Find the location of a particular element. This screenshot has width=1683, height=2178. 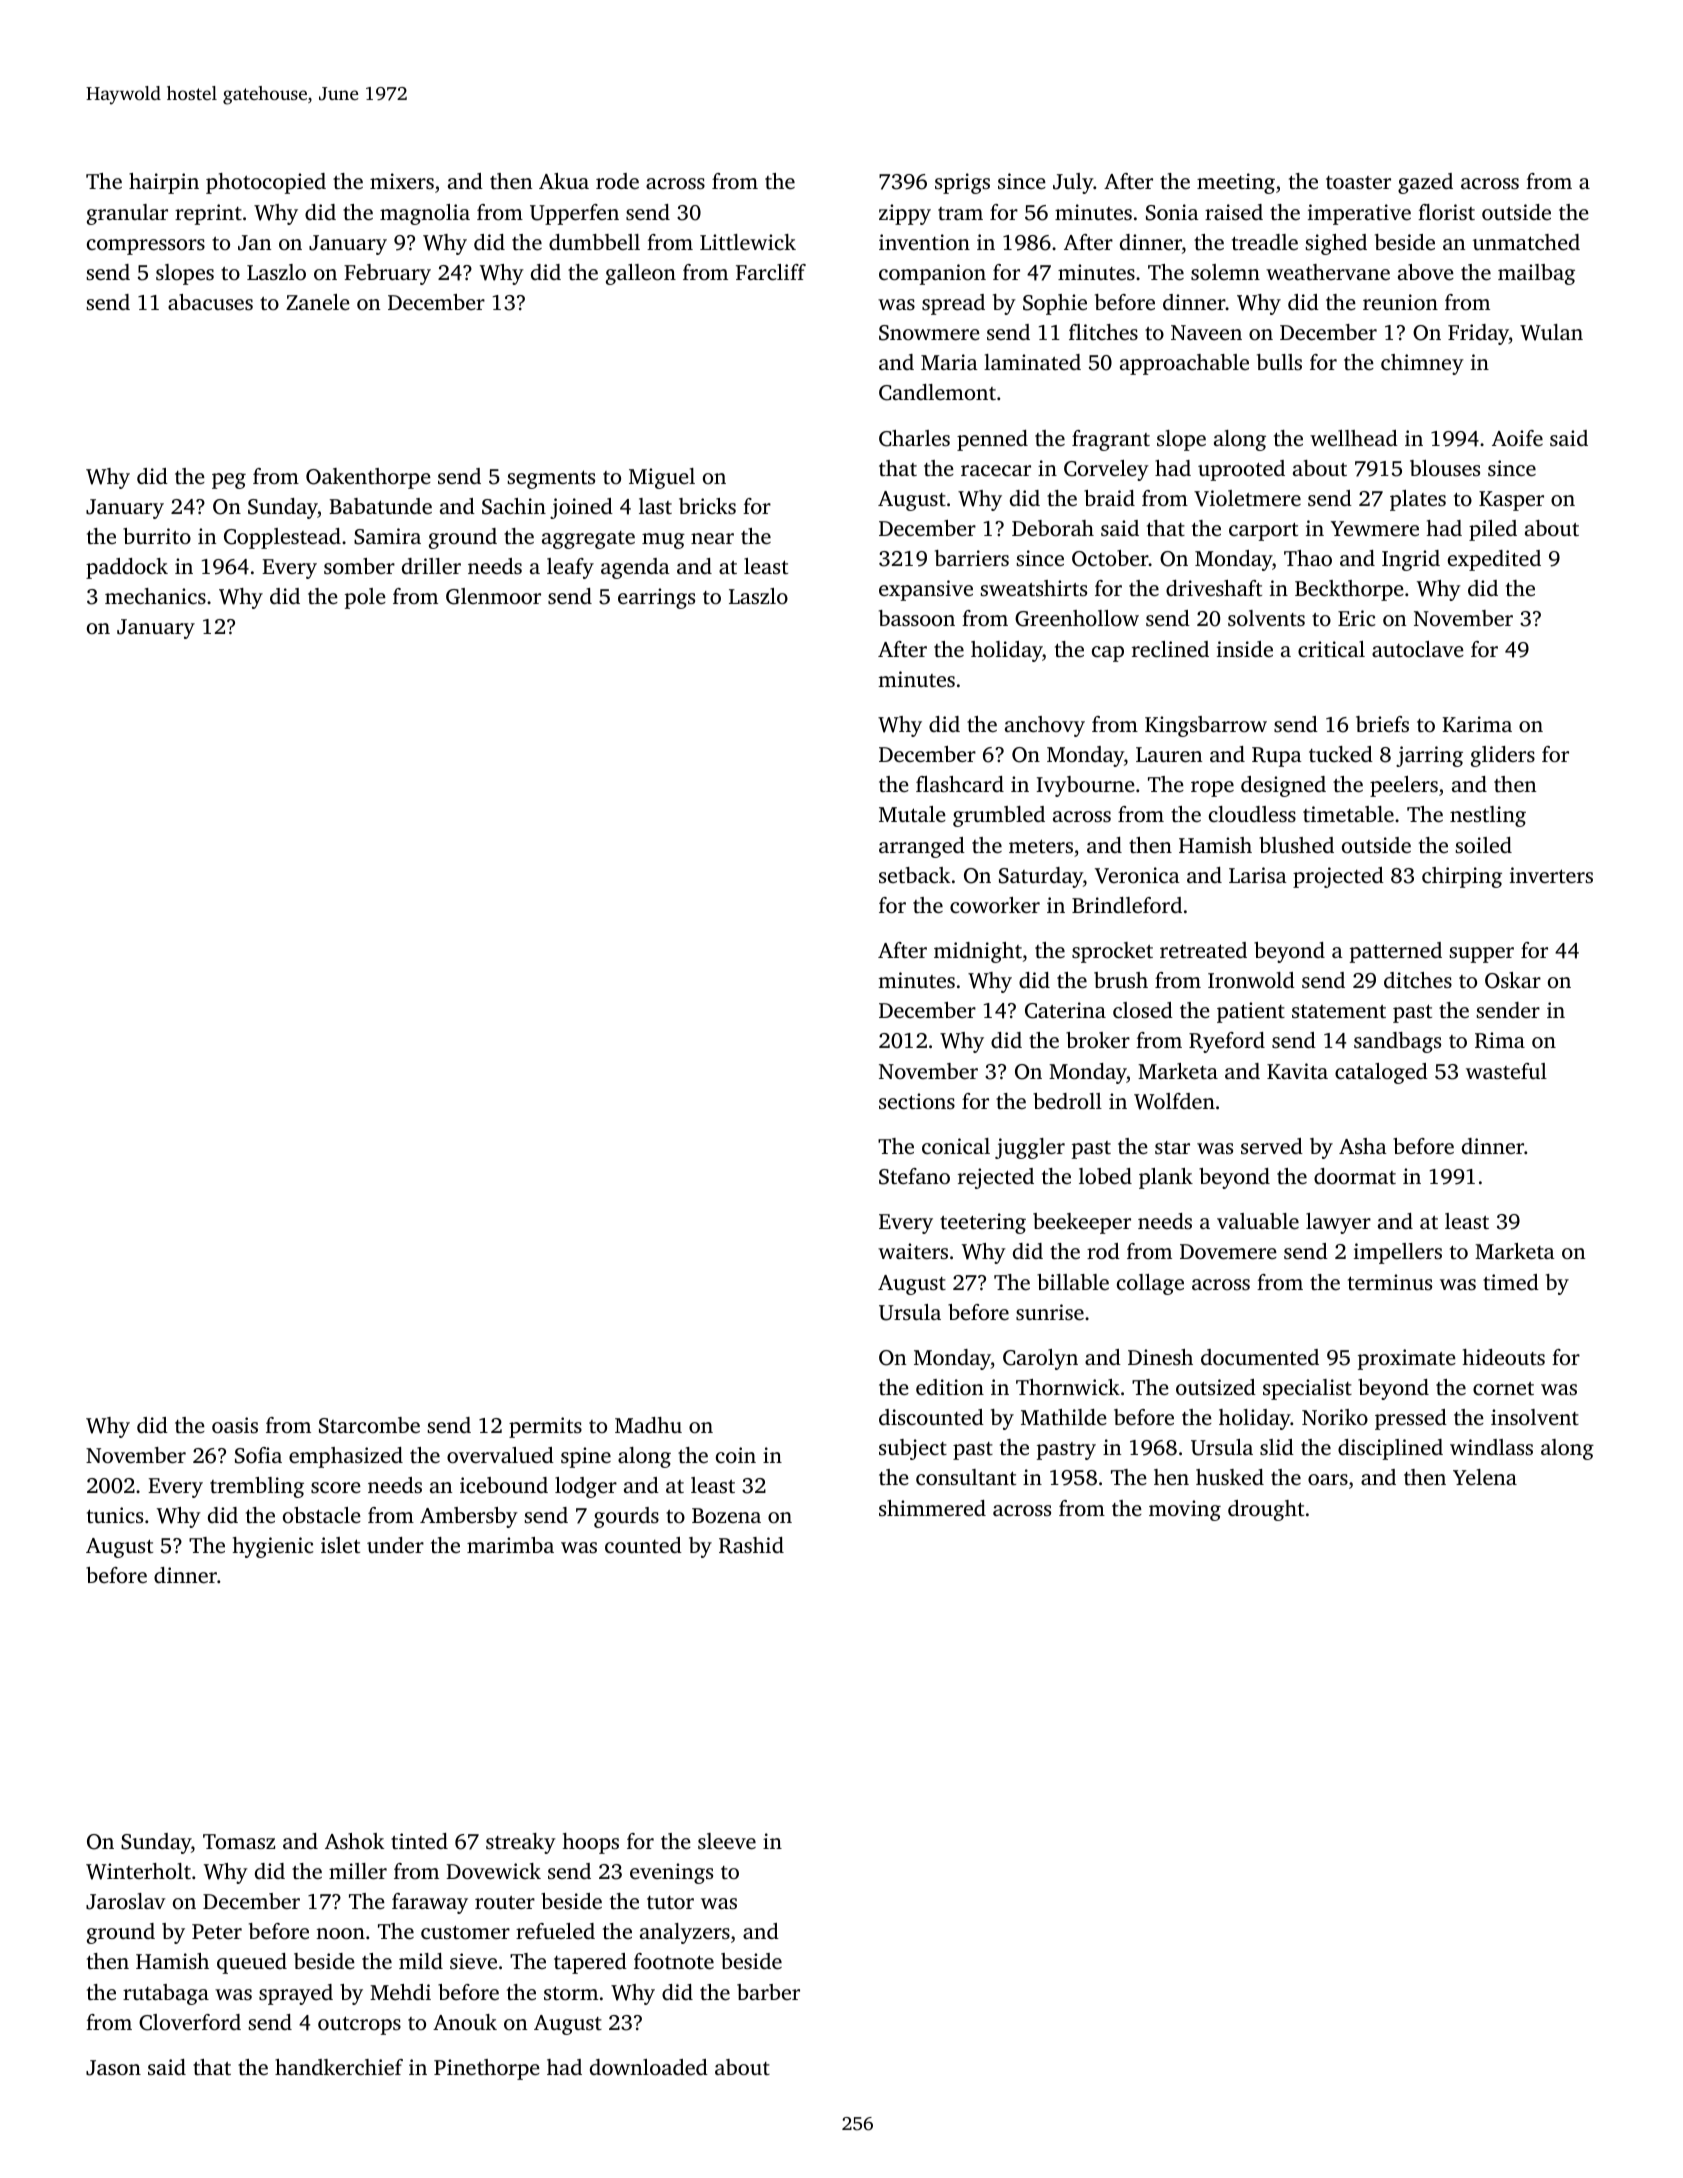

Jason is located at coordinates (113, 2068).
